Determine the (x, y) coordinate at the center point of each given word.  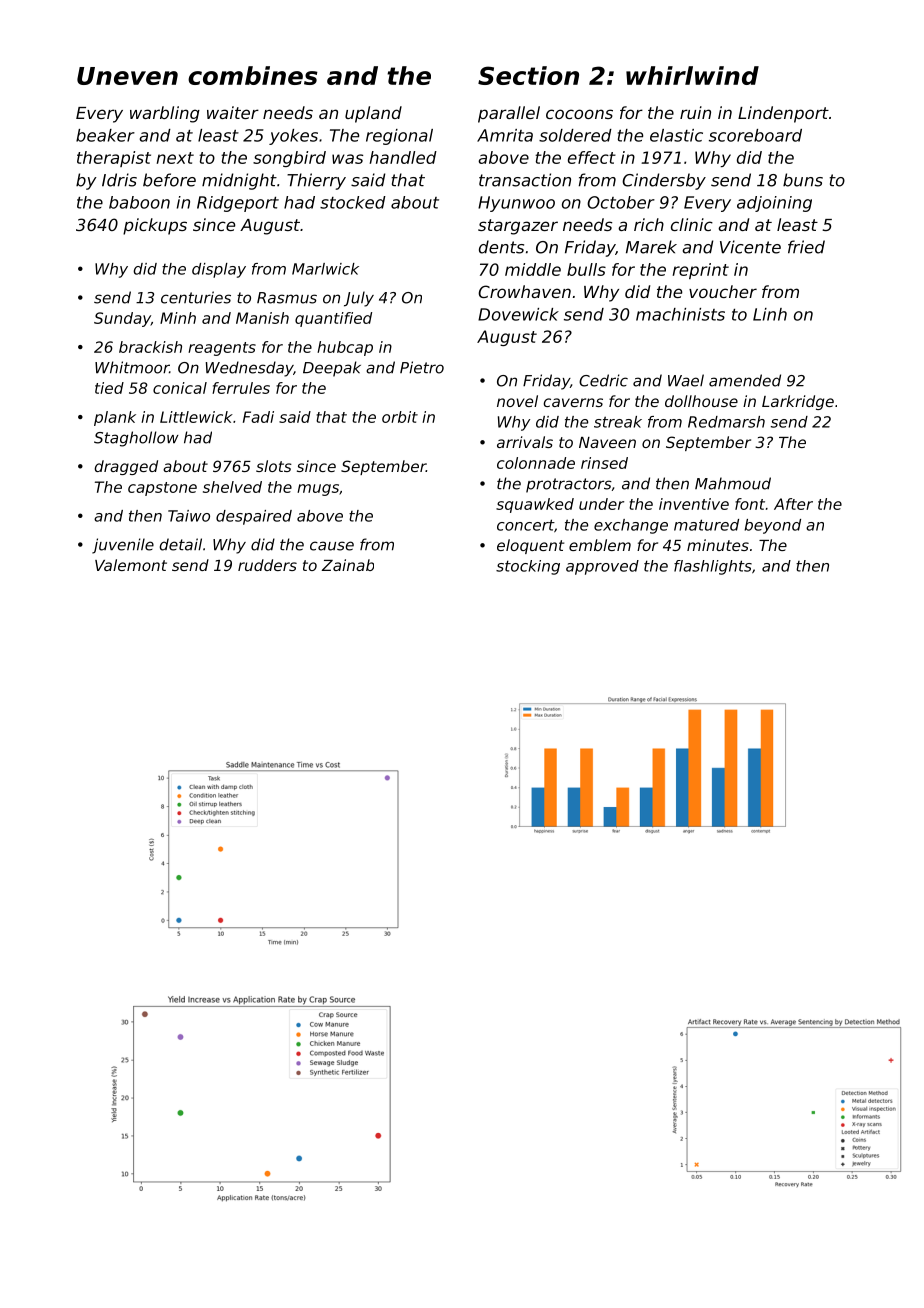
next (175, 158)
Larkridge (798, 402)
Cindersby (664, 181)
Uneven (127, 76)
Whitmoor (132, 367)
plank (115, 418)
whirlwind (692, 75)
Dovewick (518, 314)
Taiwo (189, 516)
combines (253, 75)
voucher (723, 291)
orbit (400, 417)
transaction (525, 180)
